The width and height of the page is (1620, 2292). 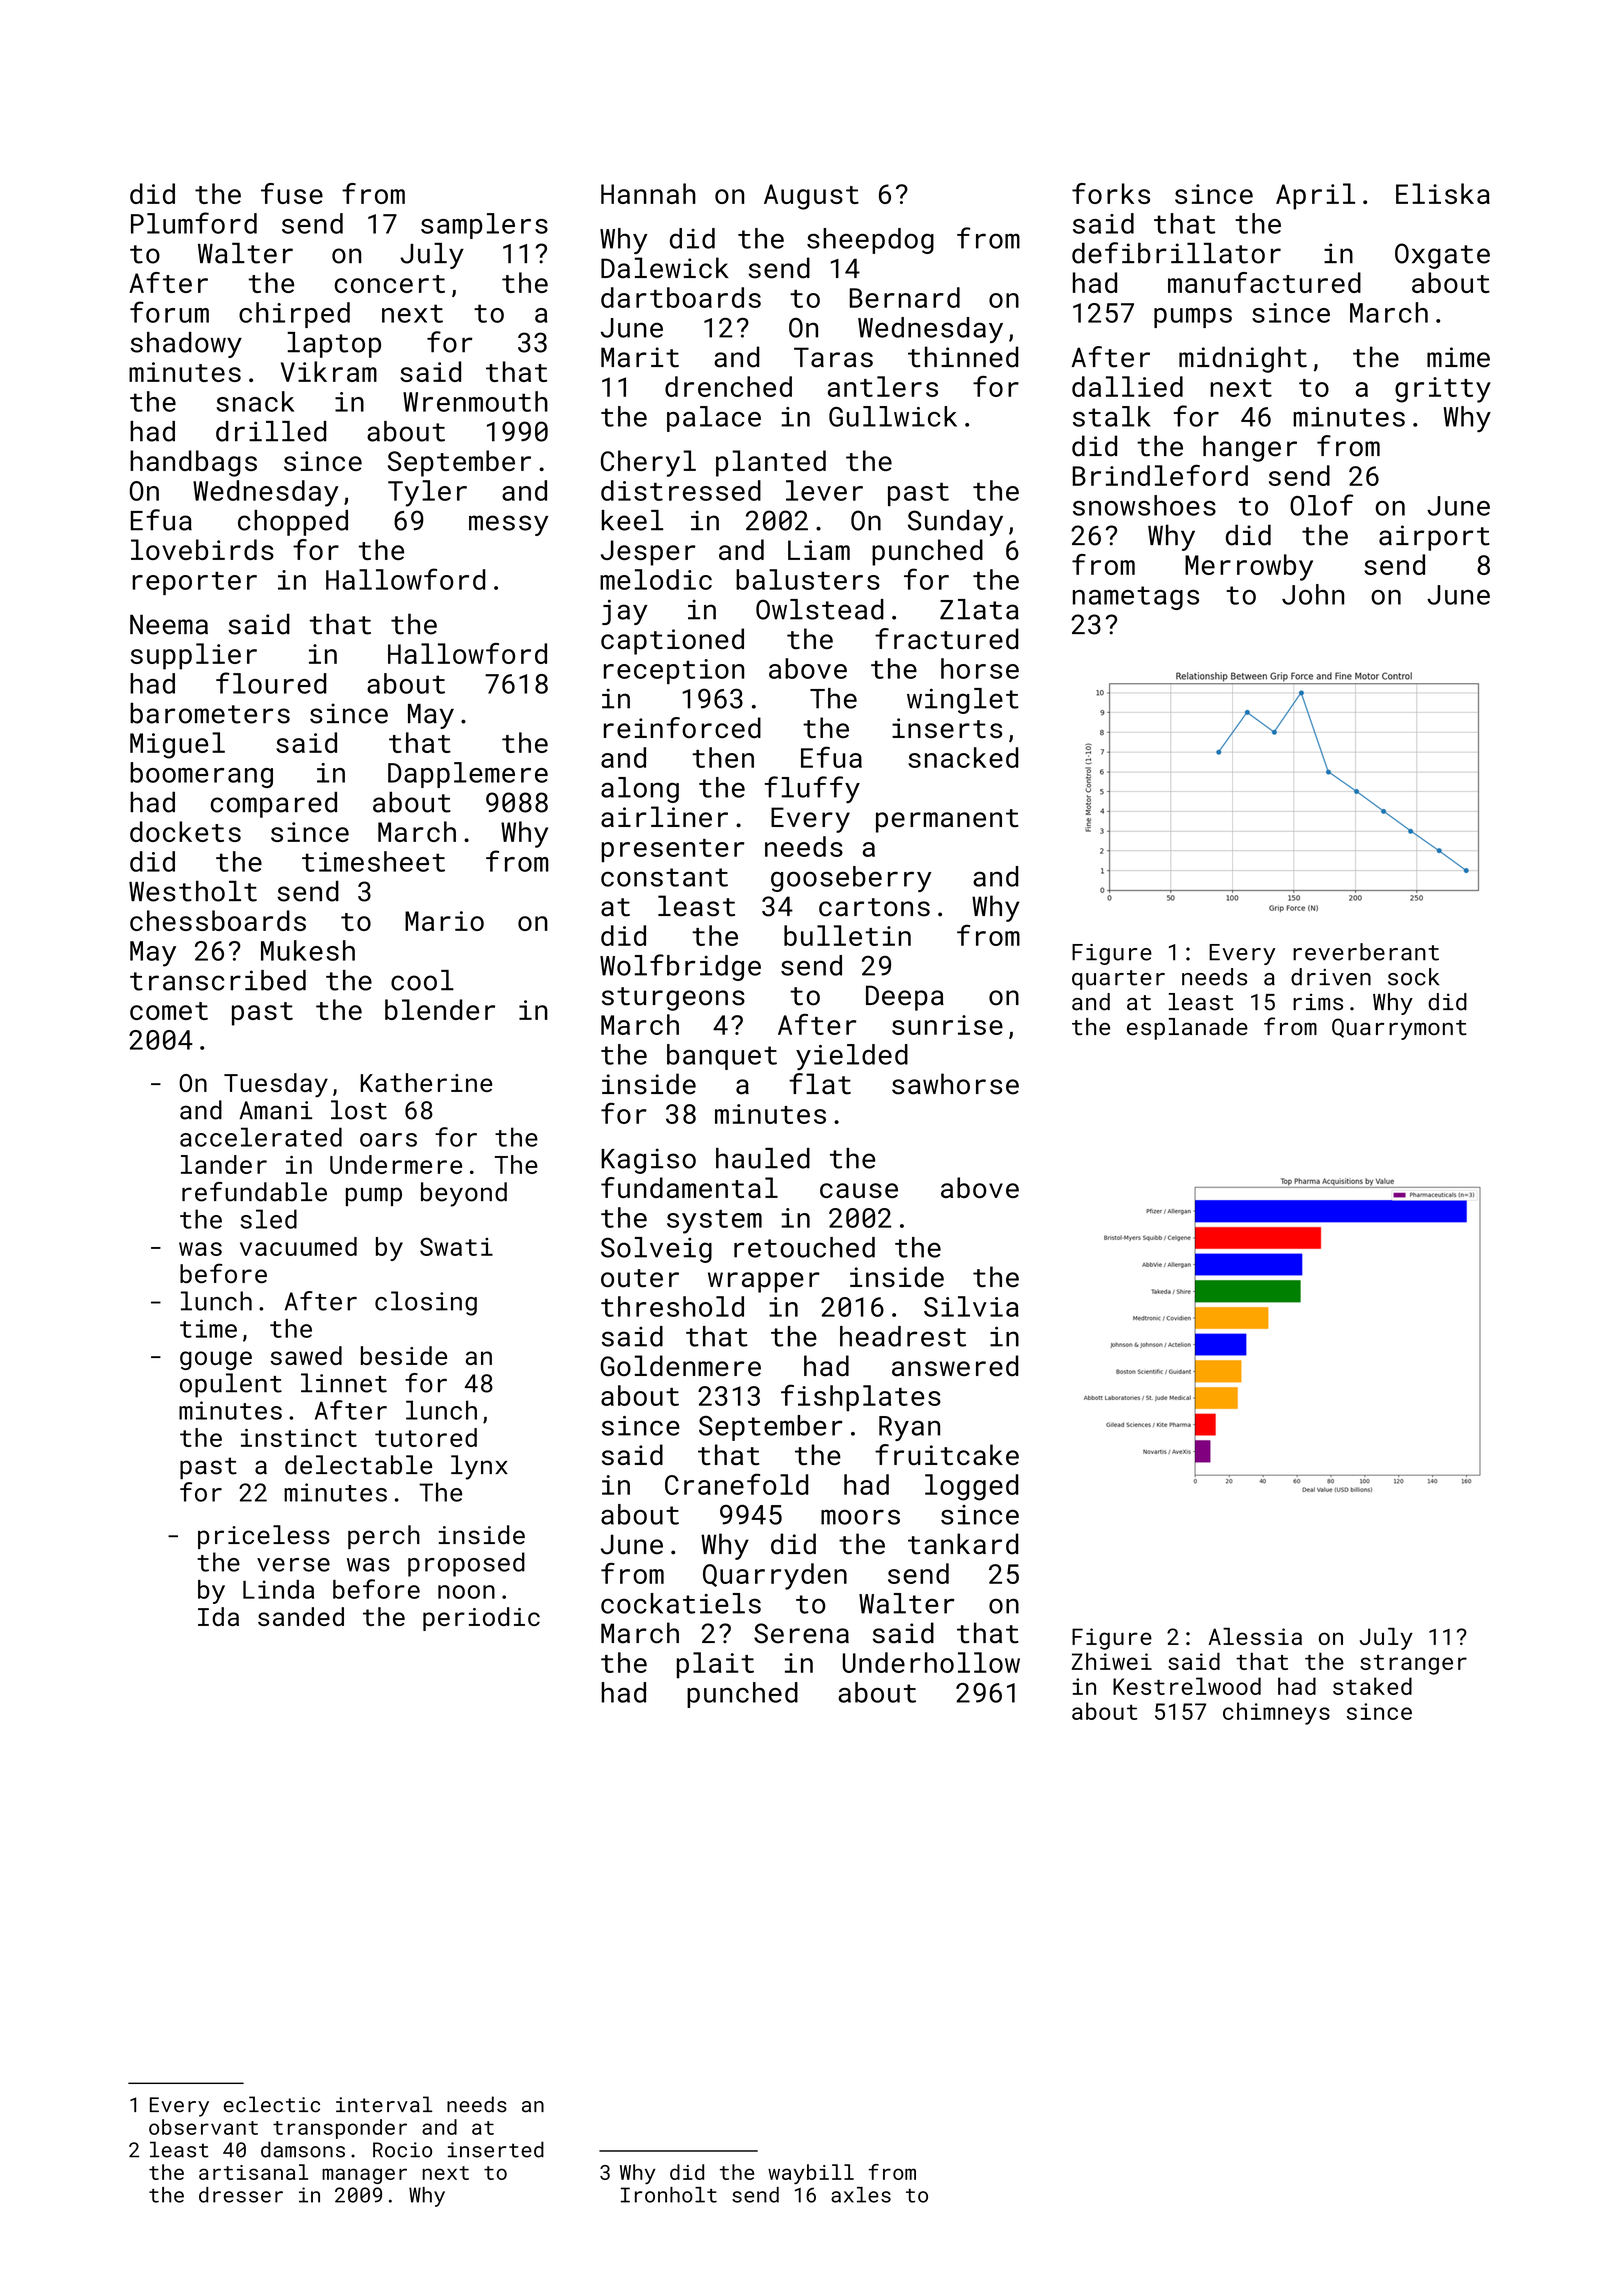 I want to click on Silvia, so click(x=971, y=1306).
